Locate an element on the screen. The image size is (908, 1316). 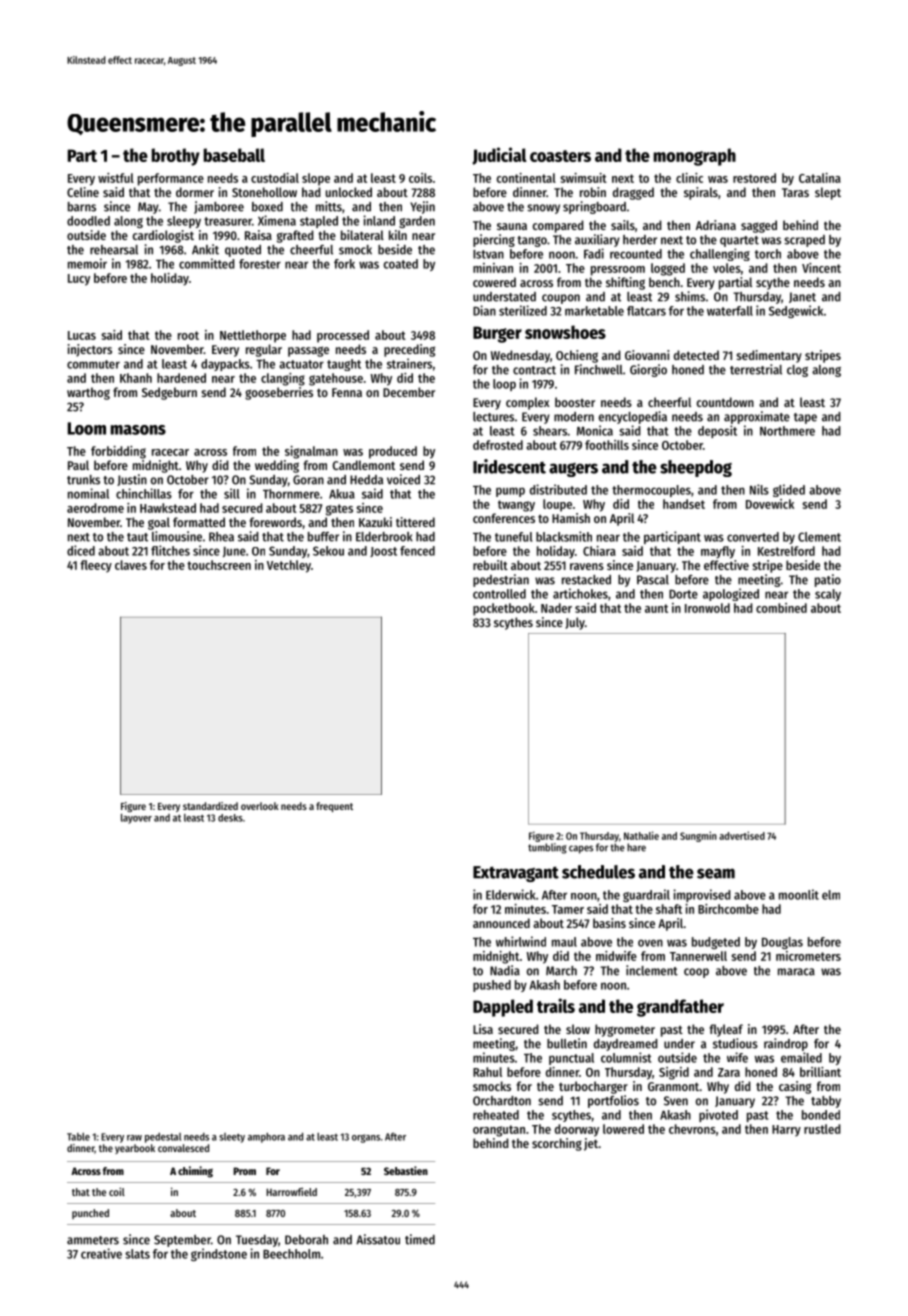
approximate is located at coordinates (757, 417).
